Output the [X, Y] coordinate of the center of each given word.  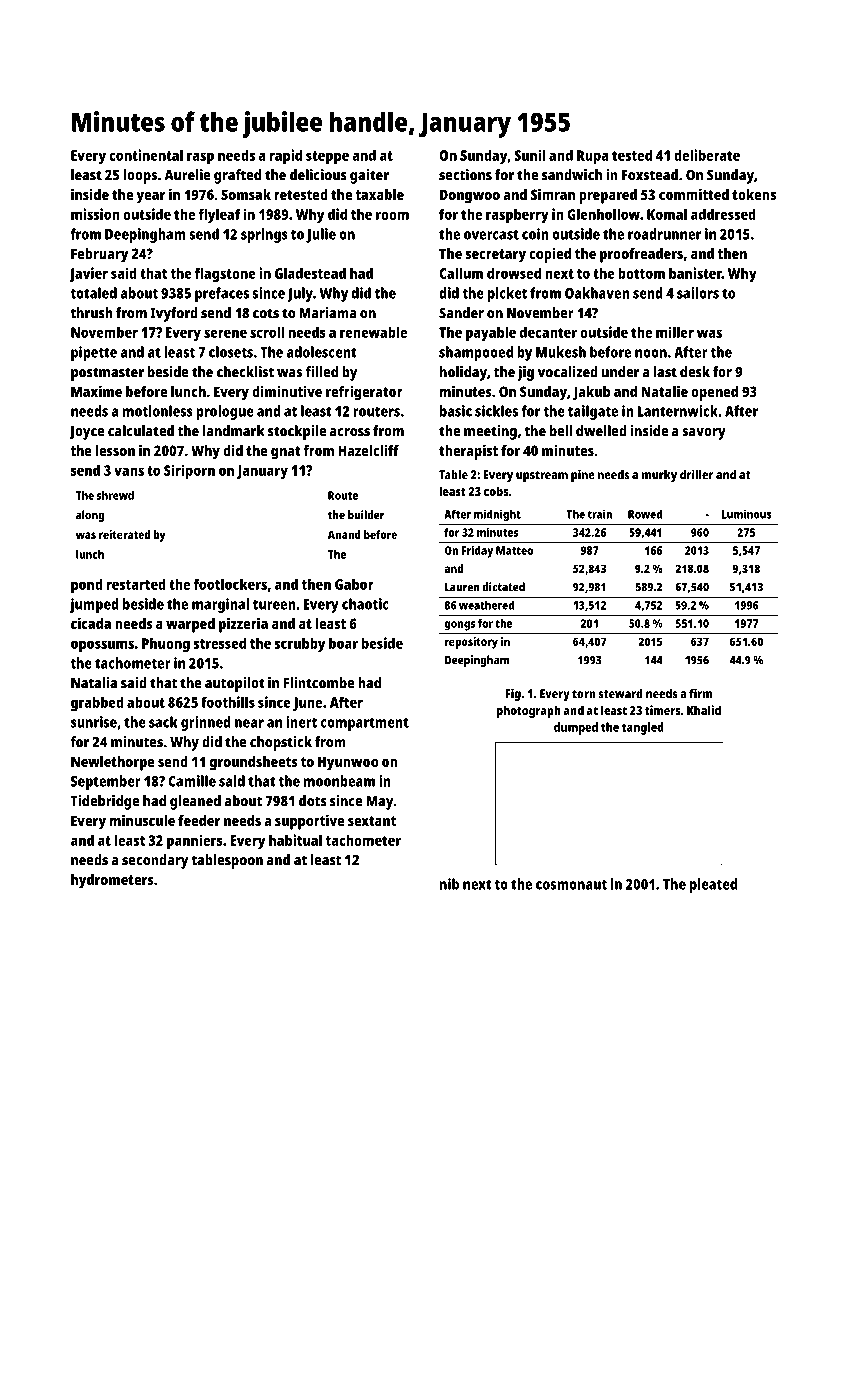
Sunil [530, 155]
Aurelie [187, 175]
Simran [553, 194]
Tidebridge [105, 802]
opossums [102, 646]
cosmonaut [571, 885]
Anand [344, 534]
